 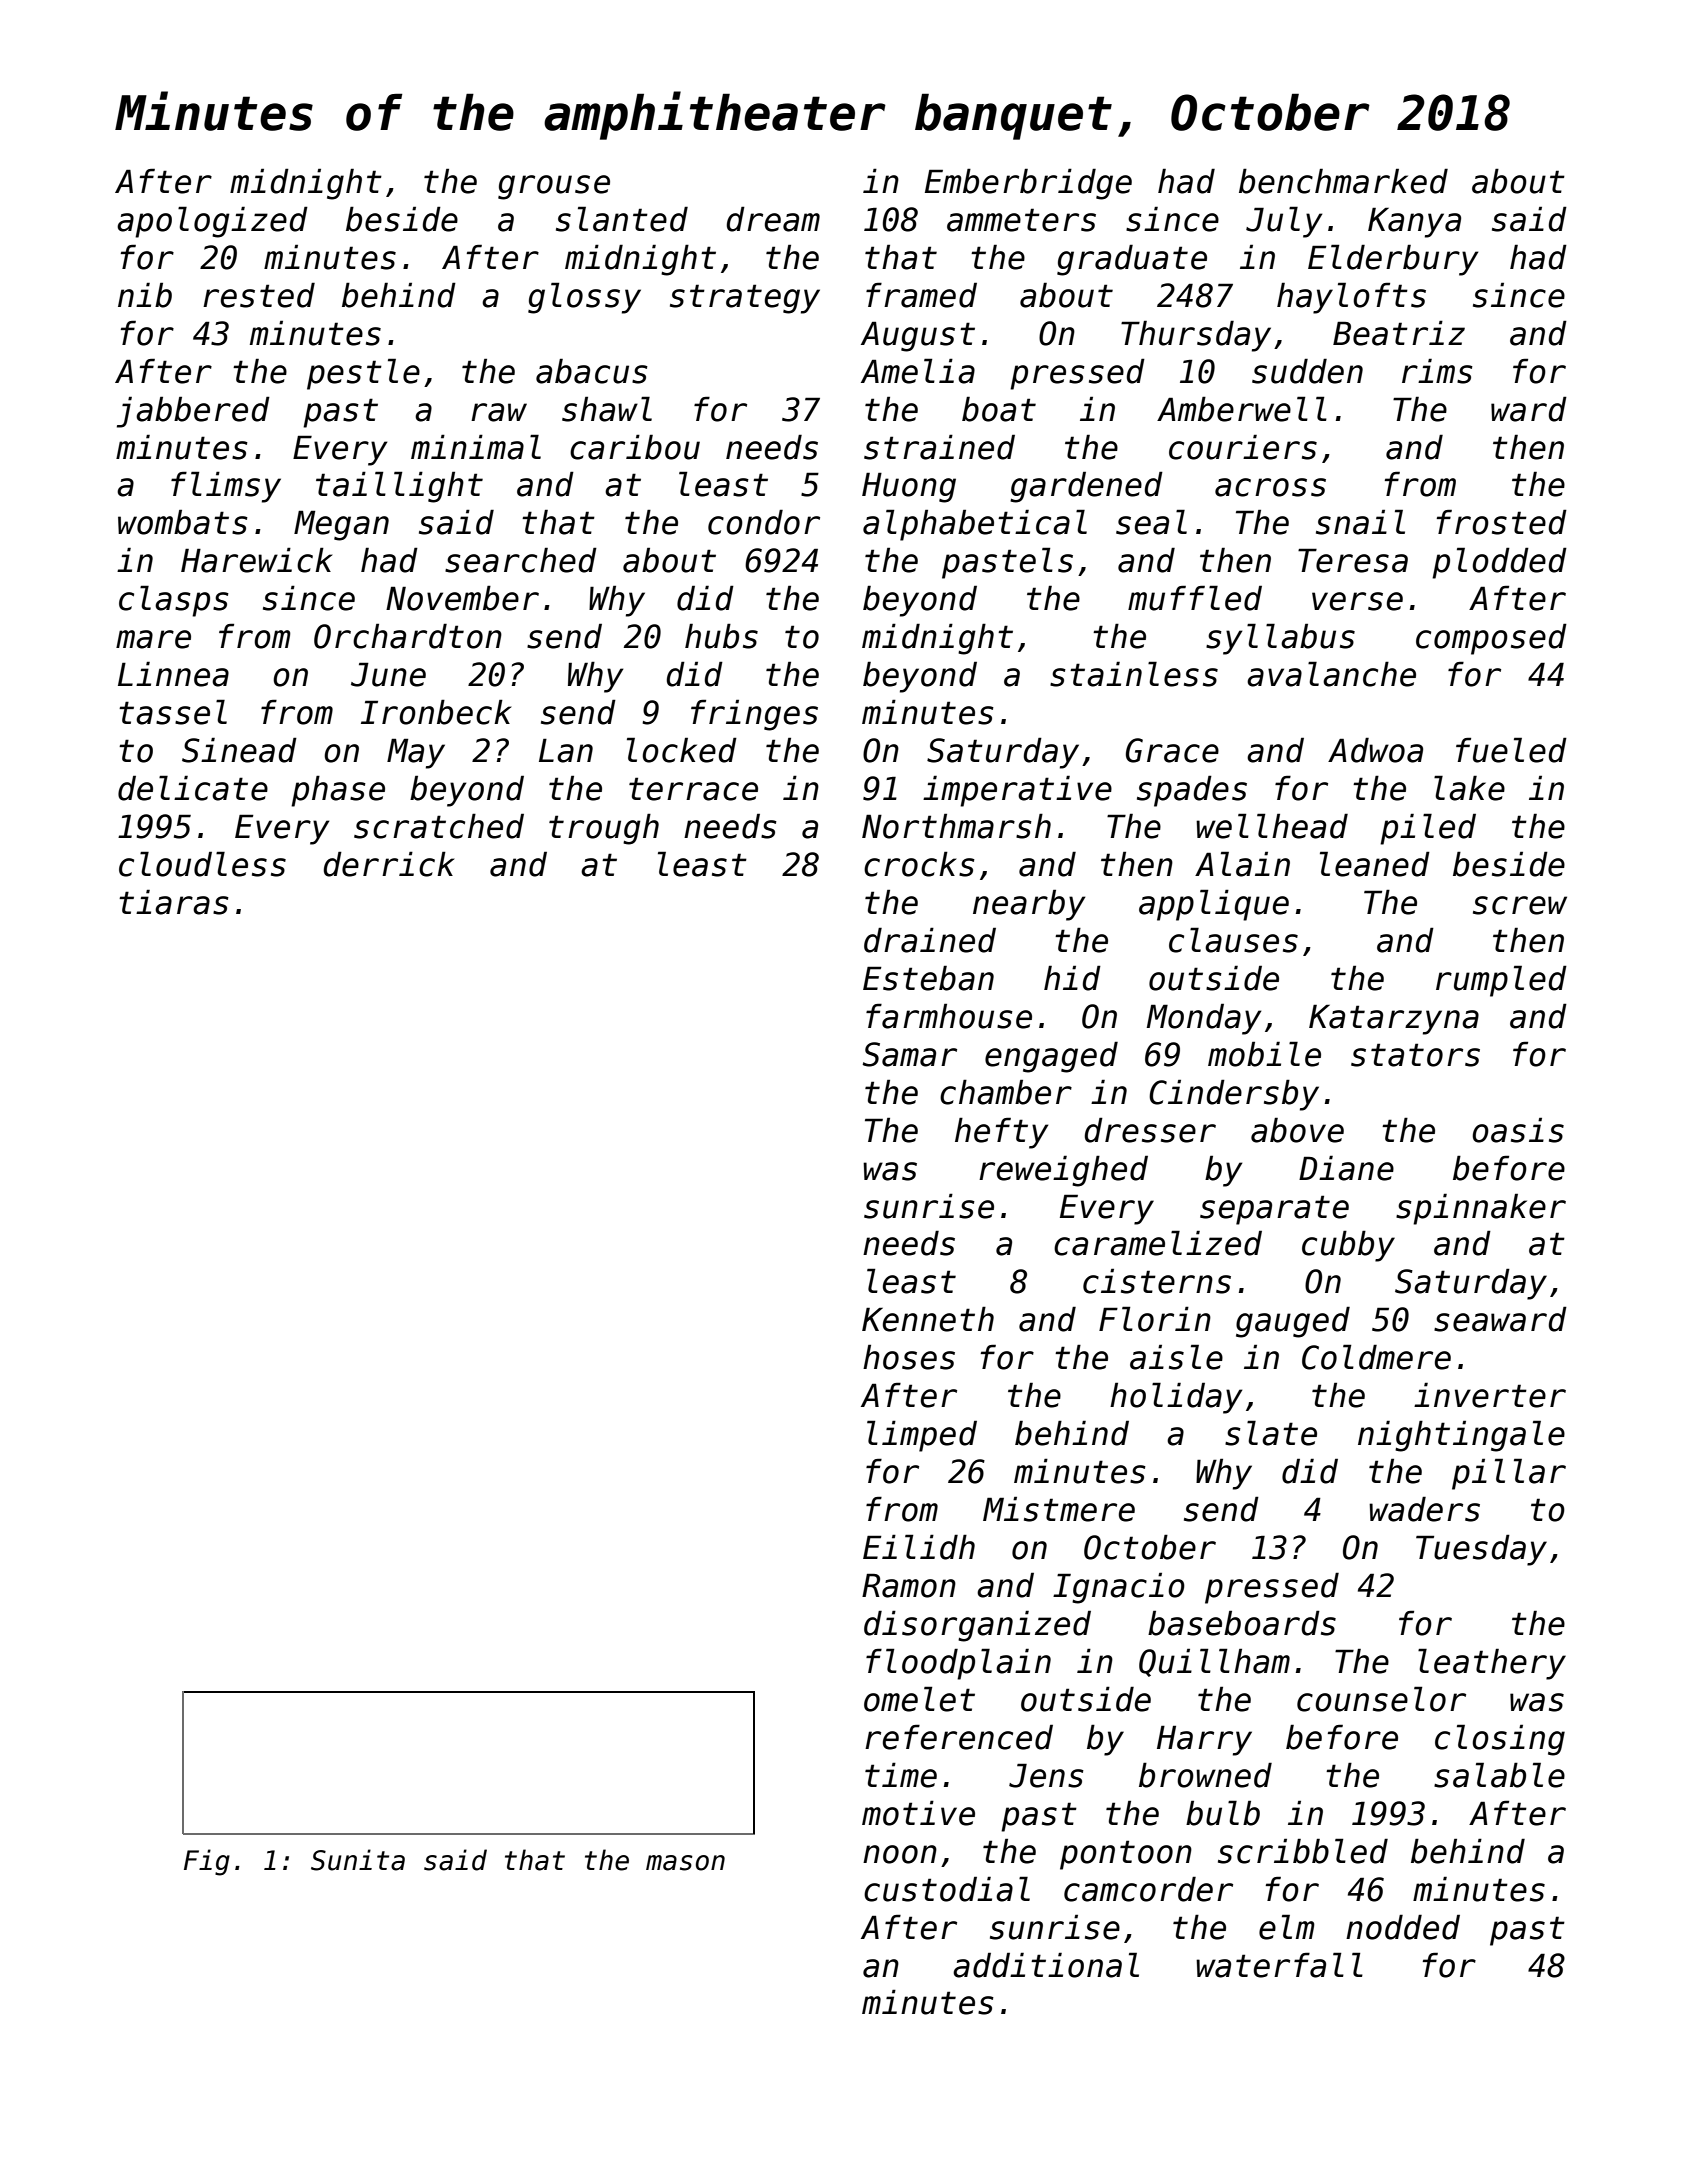 What do you see at coordinates (207, 1862) in the image?
I see `Fig` at bounding box center [207, 1862].
